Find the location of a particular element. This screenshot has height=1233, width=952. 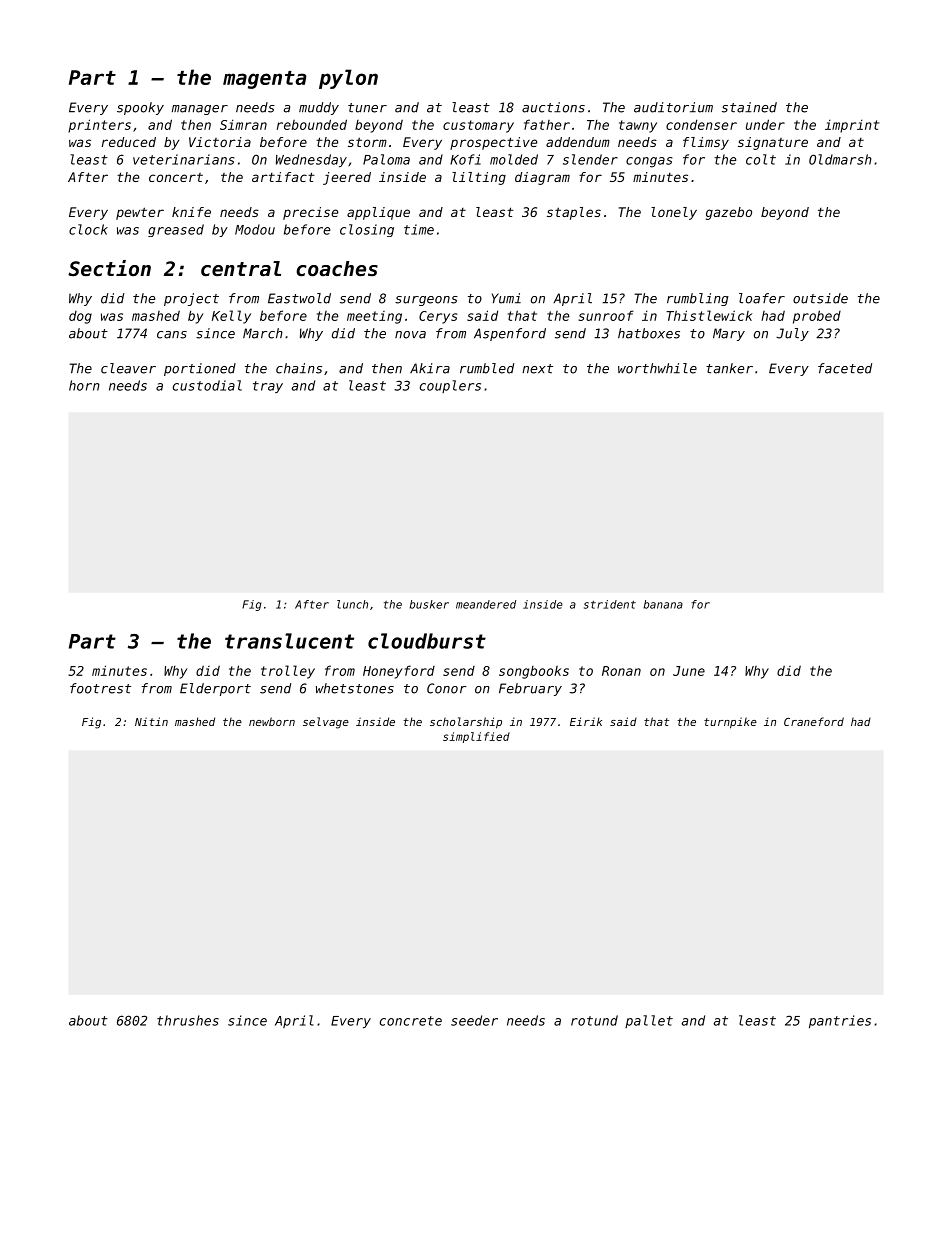

worthwhile is located at coordinates (657, 368).
